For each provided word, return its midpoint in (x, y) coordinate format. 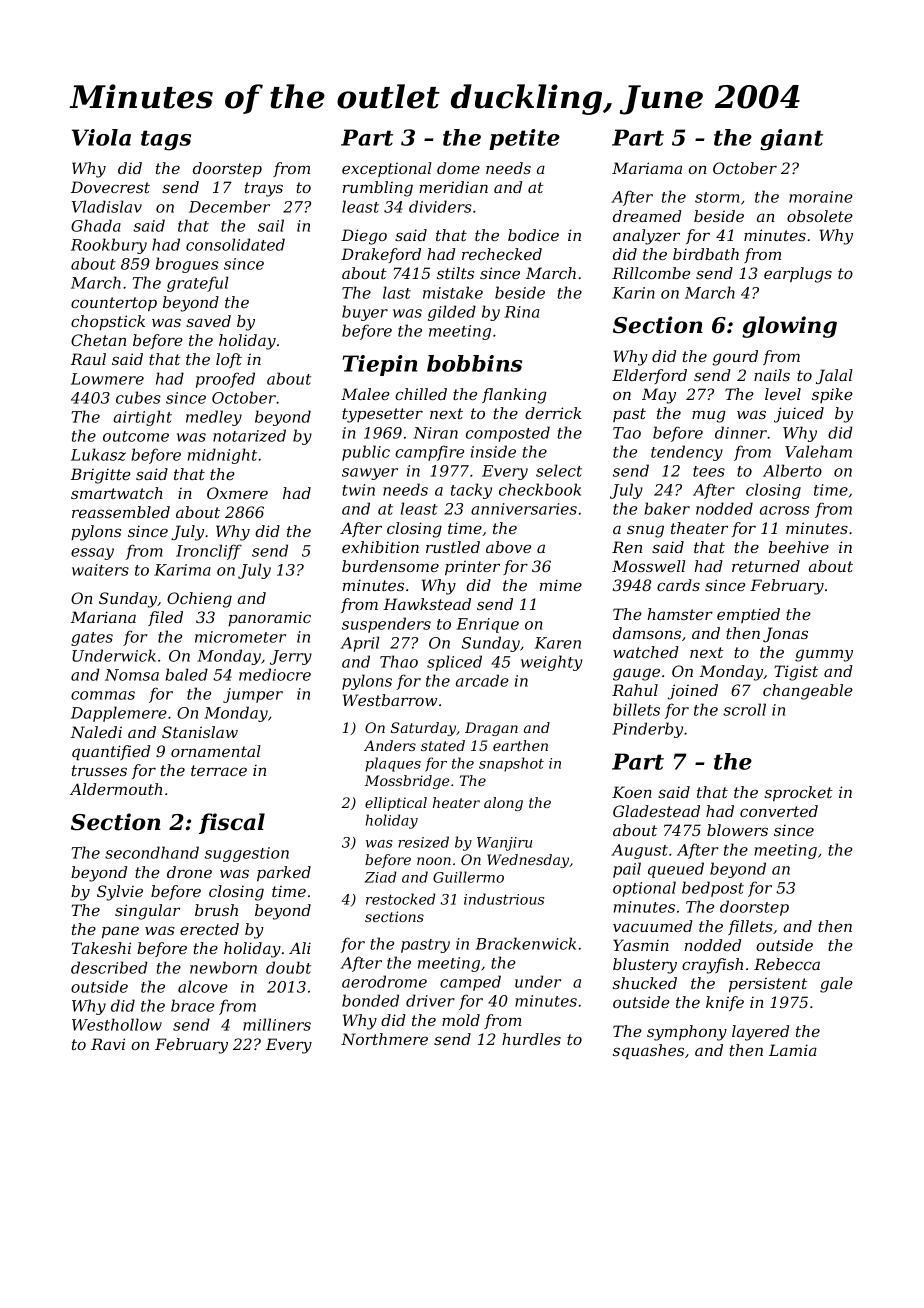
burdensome (390, 566)
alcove (203, 986)
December (229, 206)
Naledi (96, 732)
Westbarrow (390, 700)
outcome (136, 436)
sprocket (798, 793)
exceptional (387, 169)
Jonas (785, 634)
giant (791, 140)
